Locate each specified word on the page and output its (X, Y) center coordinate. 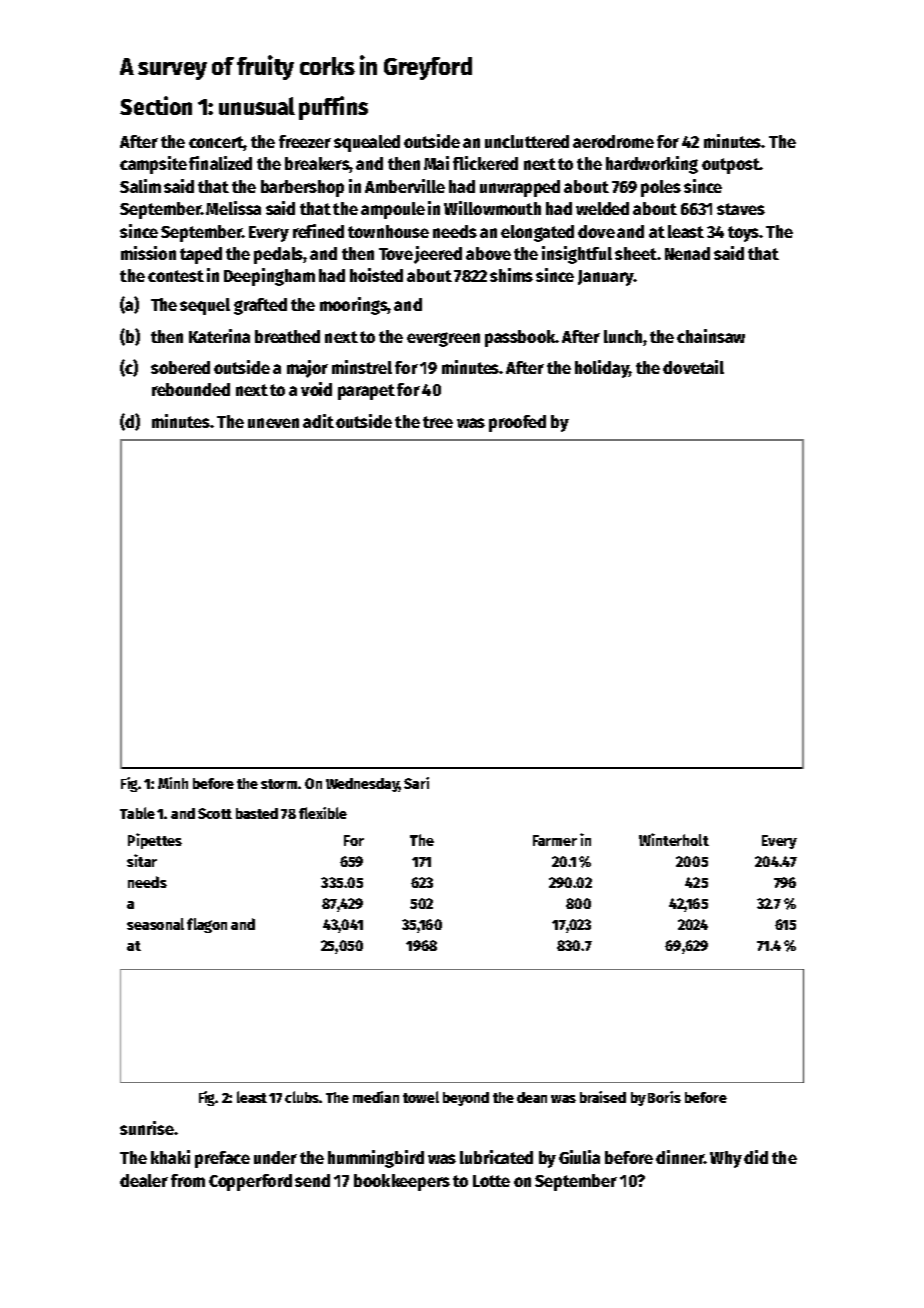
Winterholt (674, 839)
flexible (323, 813)
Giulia (579, 1157)
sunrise (147, 1128)
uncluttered (527, 141)
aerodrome (613, 141)
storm (279, 784)
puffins (333, 108)
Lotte (491, 1181)
